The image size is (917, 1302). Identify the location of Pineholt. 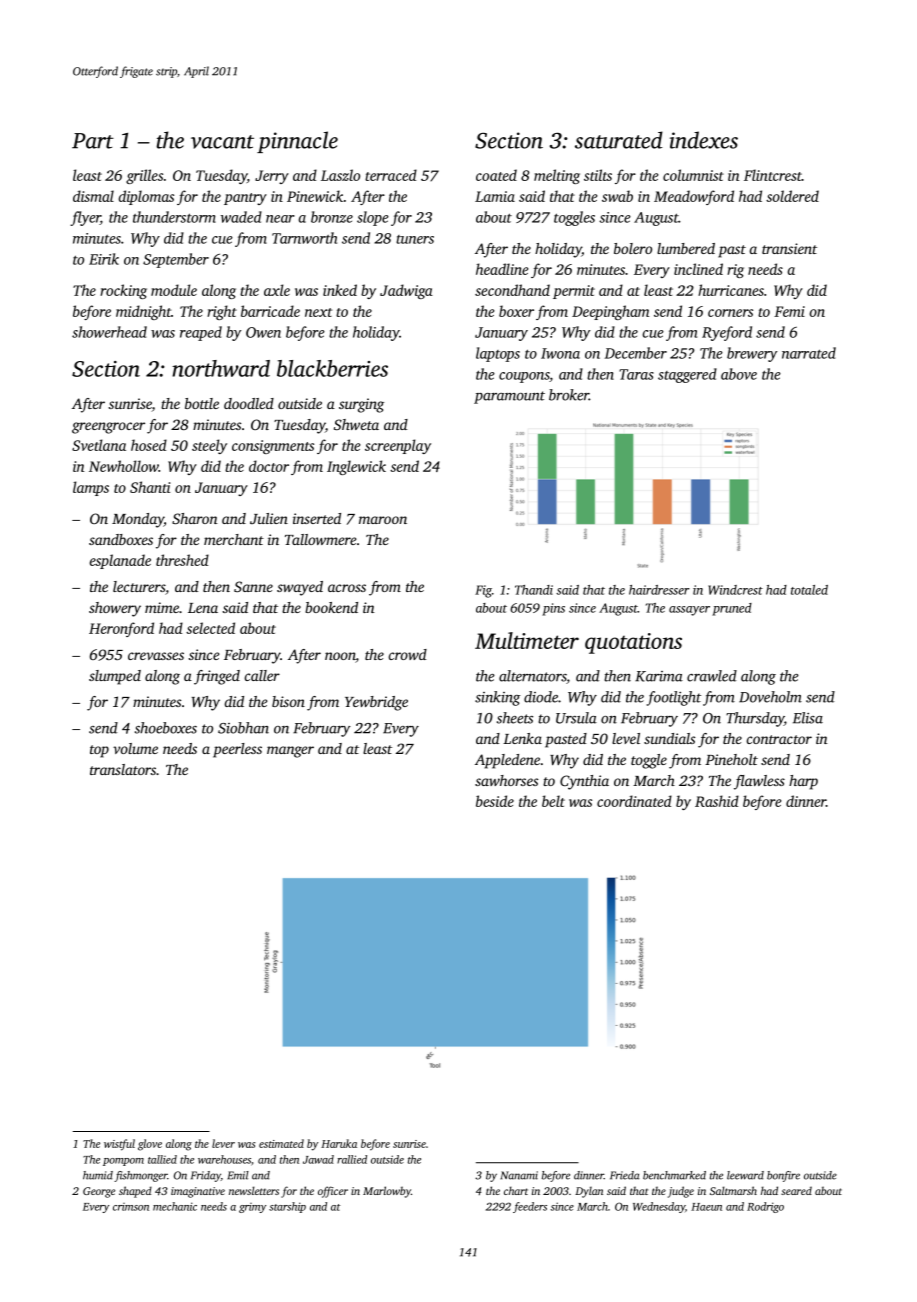
(731, 759).
